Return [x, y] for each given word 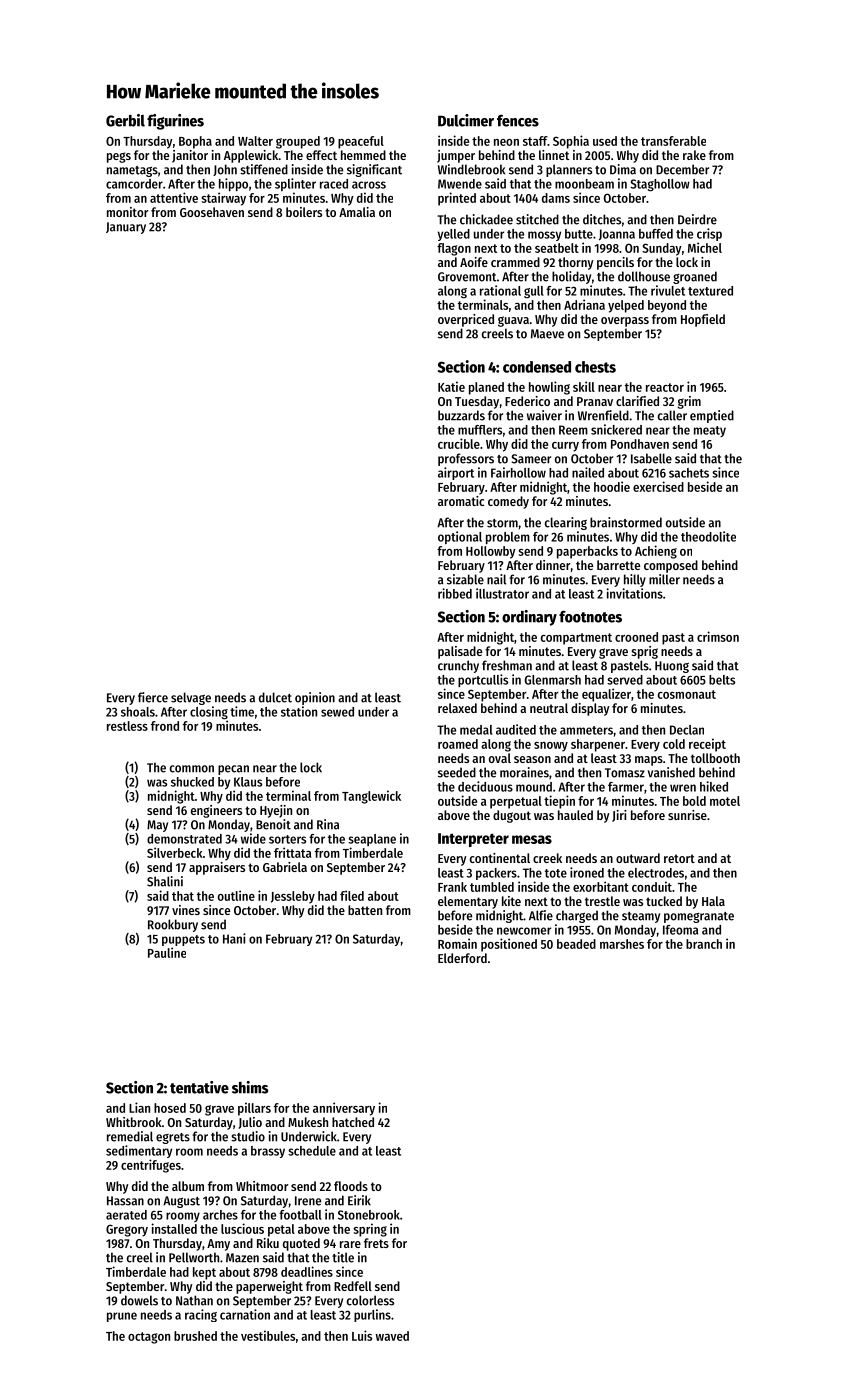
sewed [337, 712]
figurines [175, 122]
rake [694, 155]
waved [392, 1336]
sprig [645, 652]
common [192, 769]
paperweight [269, 1287]
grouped [298, 142]
